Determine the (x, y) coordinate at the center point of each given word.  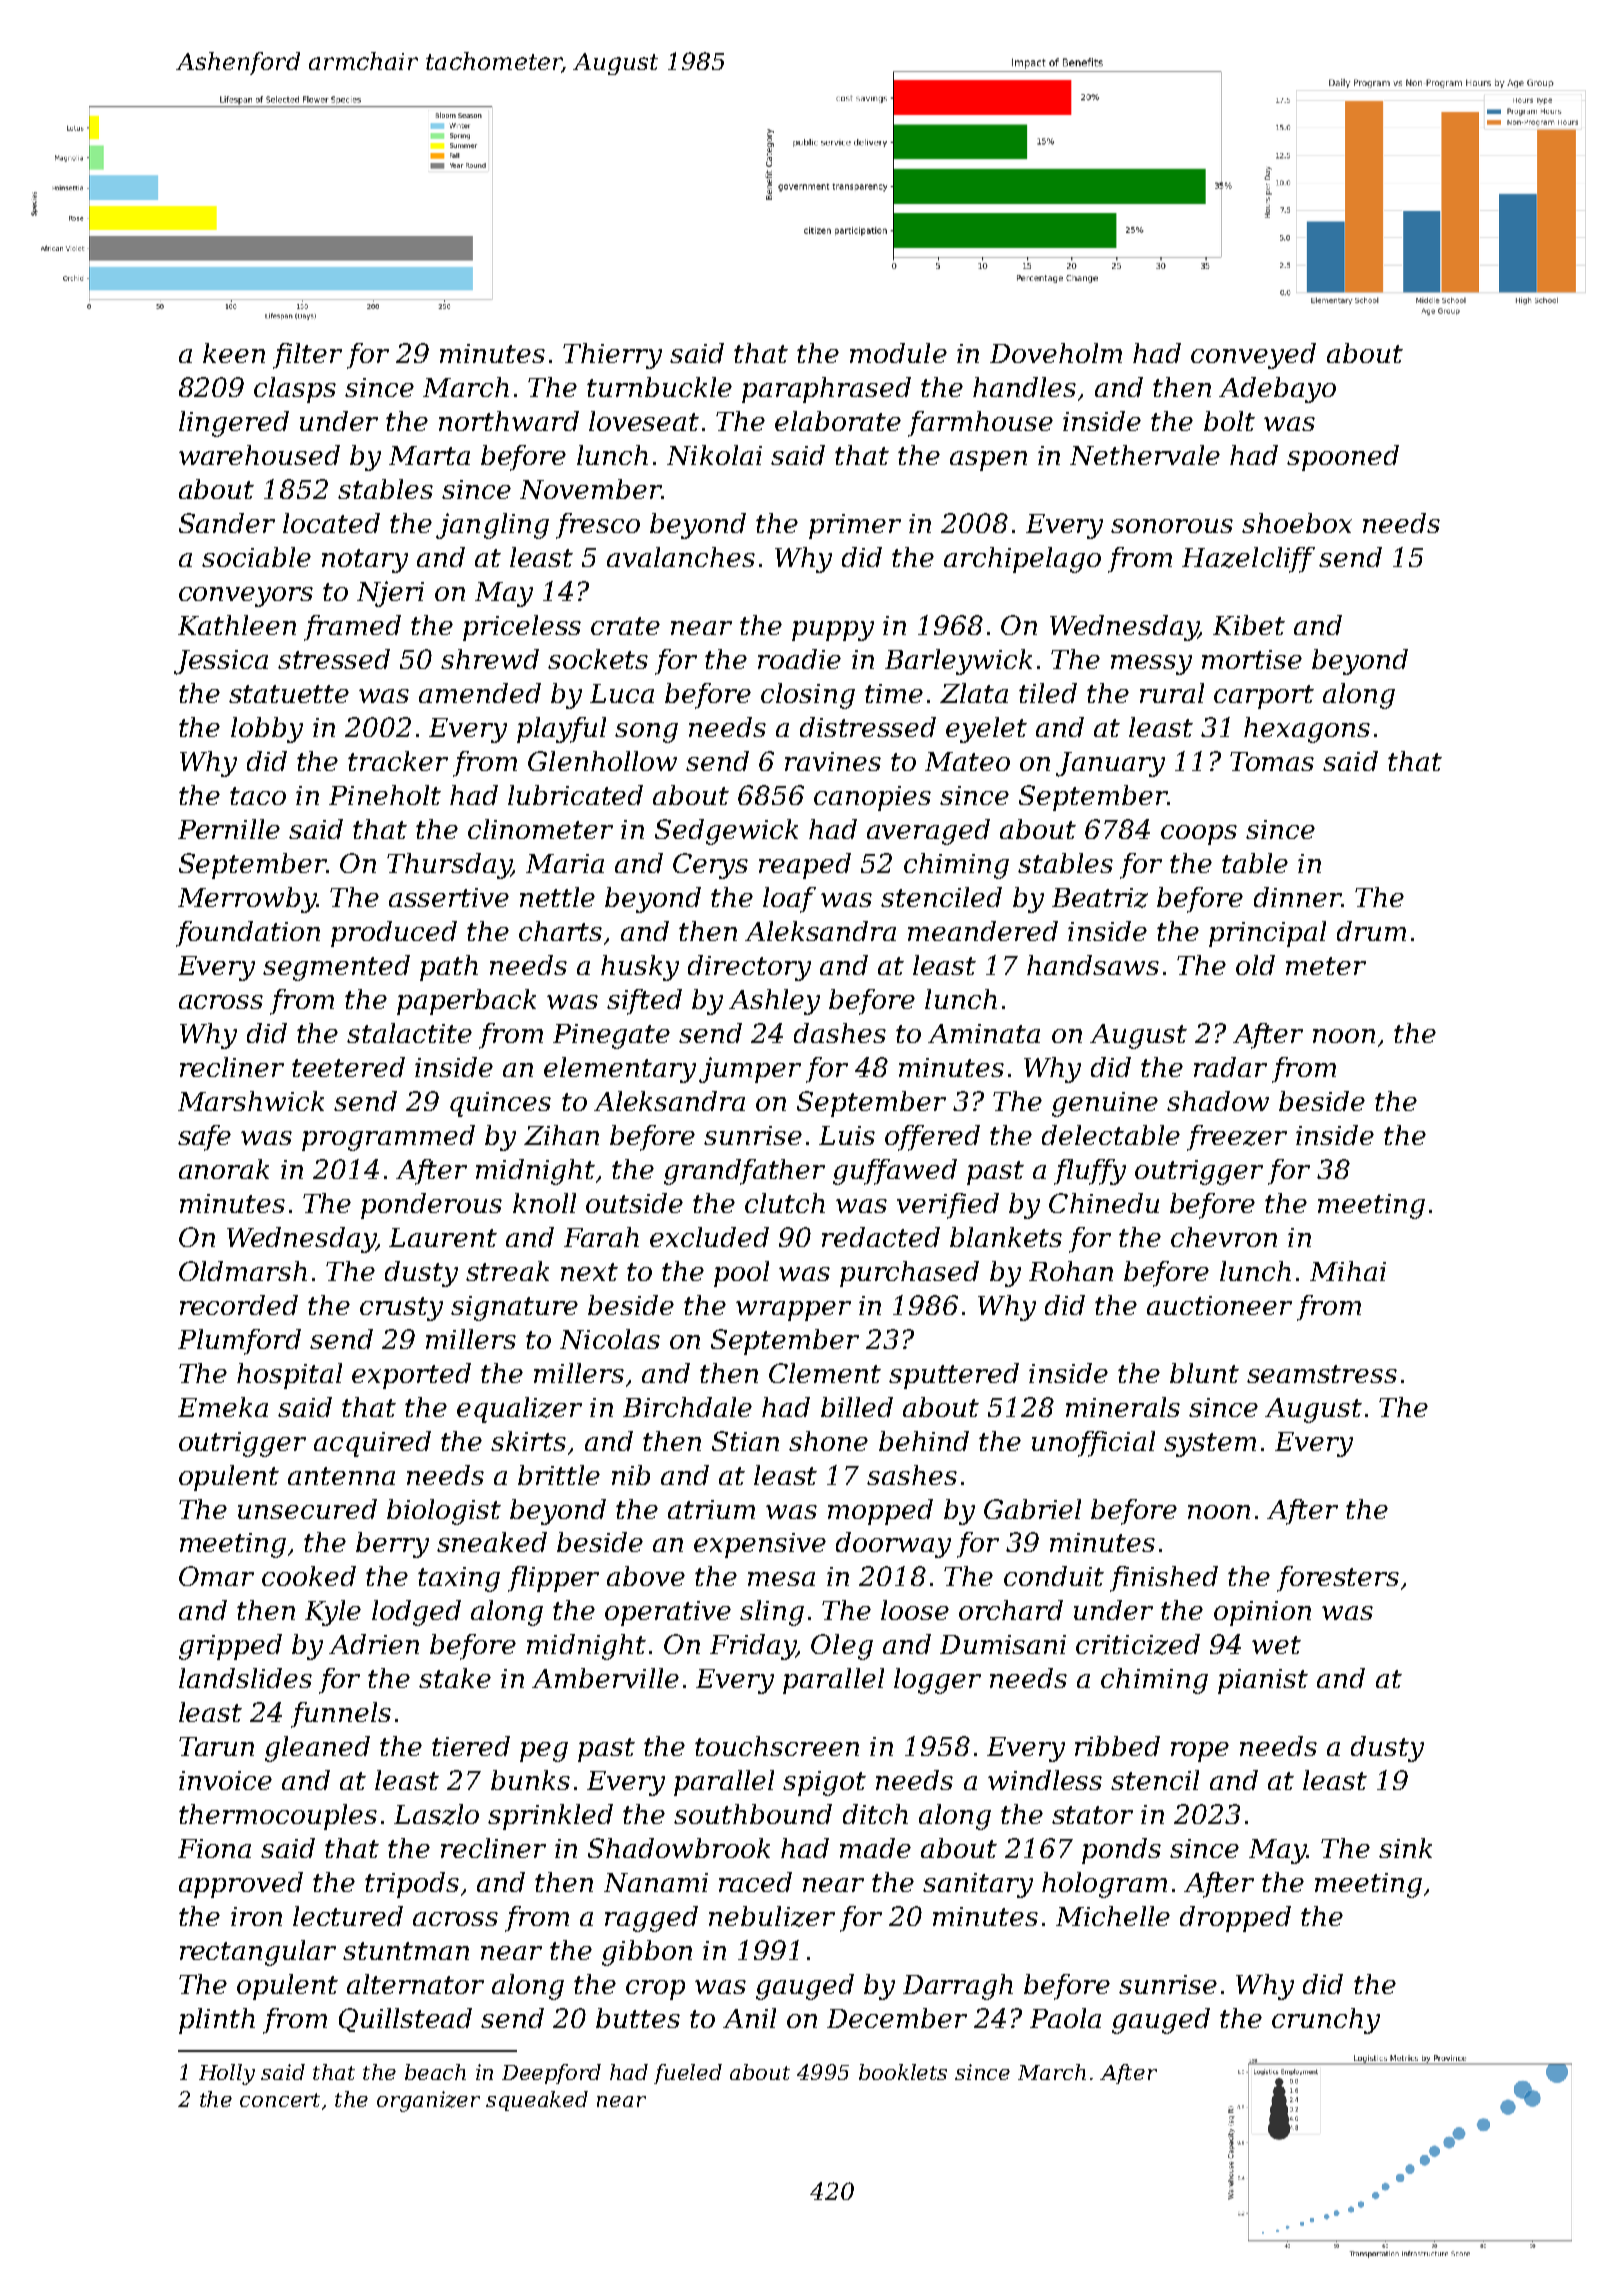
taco (258, 796)
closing (808, 696)
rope (1200, 1752)
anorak (224, 1169)
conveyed (1253, 356)
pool (741, 1274)
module (898, 353)
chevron (1224, 1237)
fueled (688, 2074)
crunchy (1326, 2021)
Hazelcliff (1248, 560)
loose (915, 1610)
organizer (428, 2101)
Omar (216, 1576)
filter (307, 356)
